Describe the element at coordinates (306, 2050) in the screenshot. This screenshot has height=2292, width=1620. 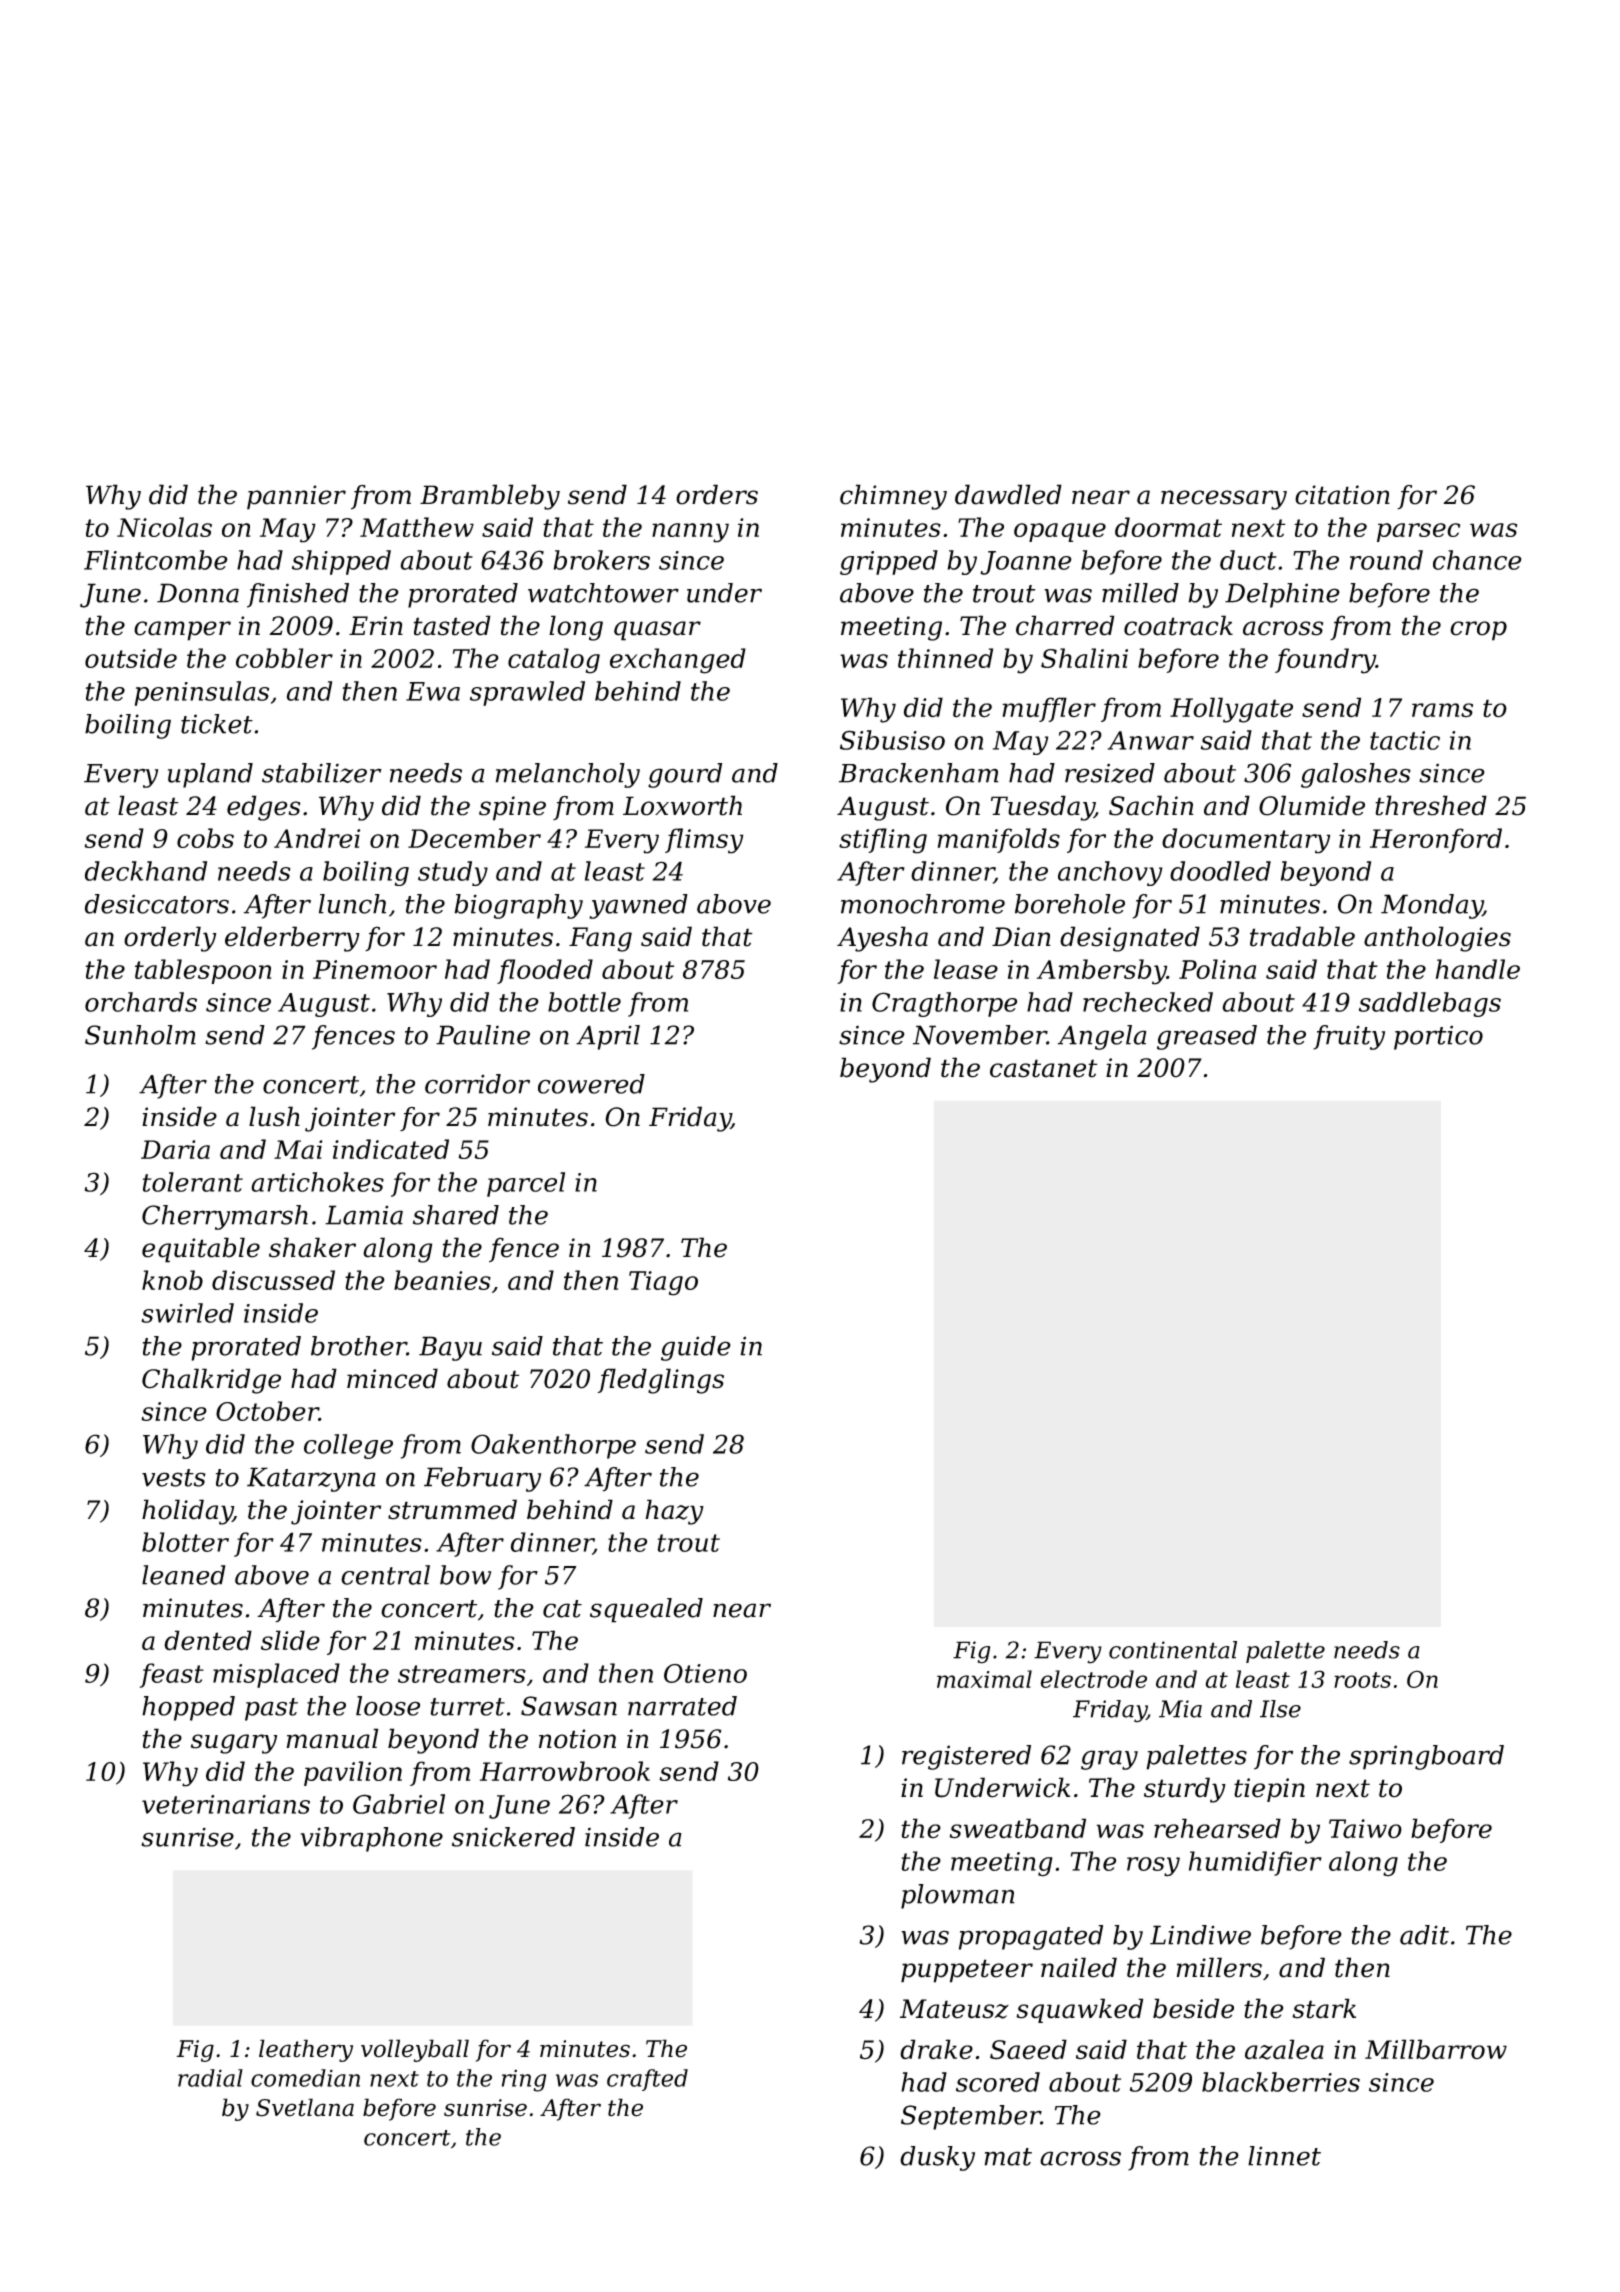
I see `leathery` at that location.
